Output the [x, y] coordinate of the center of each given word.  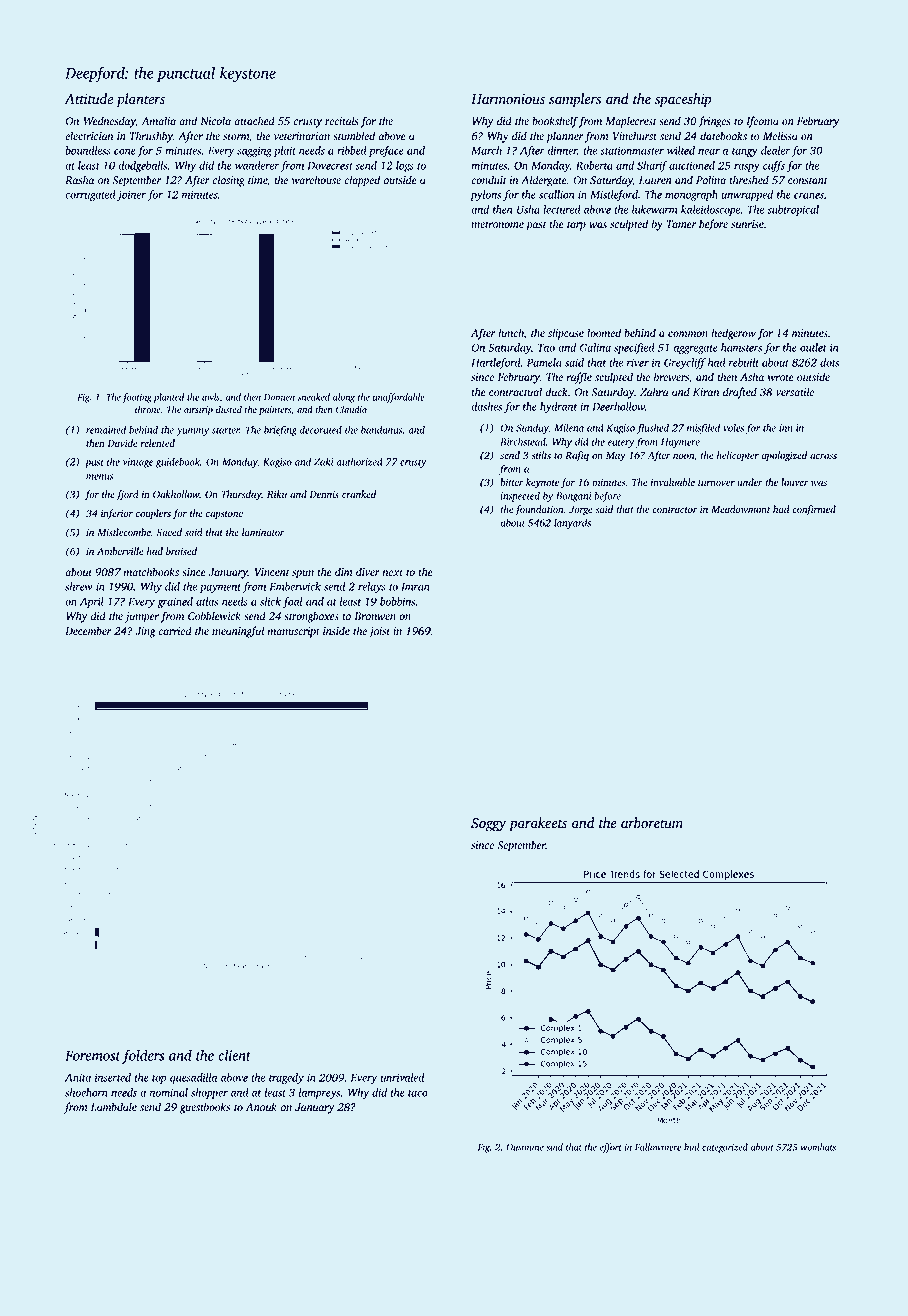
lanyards [572, 524]
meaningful [238, 632]
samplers [575, 100]
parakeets [538, 824]
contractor [674, 510]
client [234, 1055]
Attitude [88, 99]
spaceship [683, 100]
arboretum [652, 823]
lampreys [320, 1093]
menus [99, 477]
